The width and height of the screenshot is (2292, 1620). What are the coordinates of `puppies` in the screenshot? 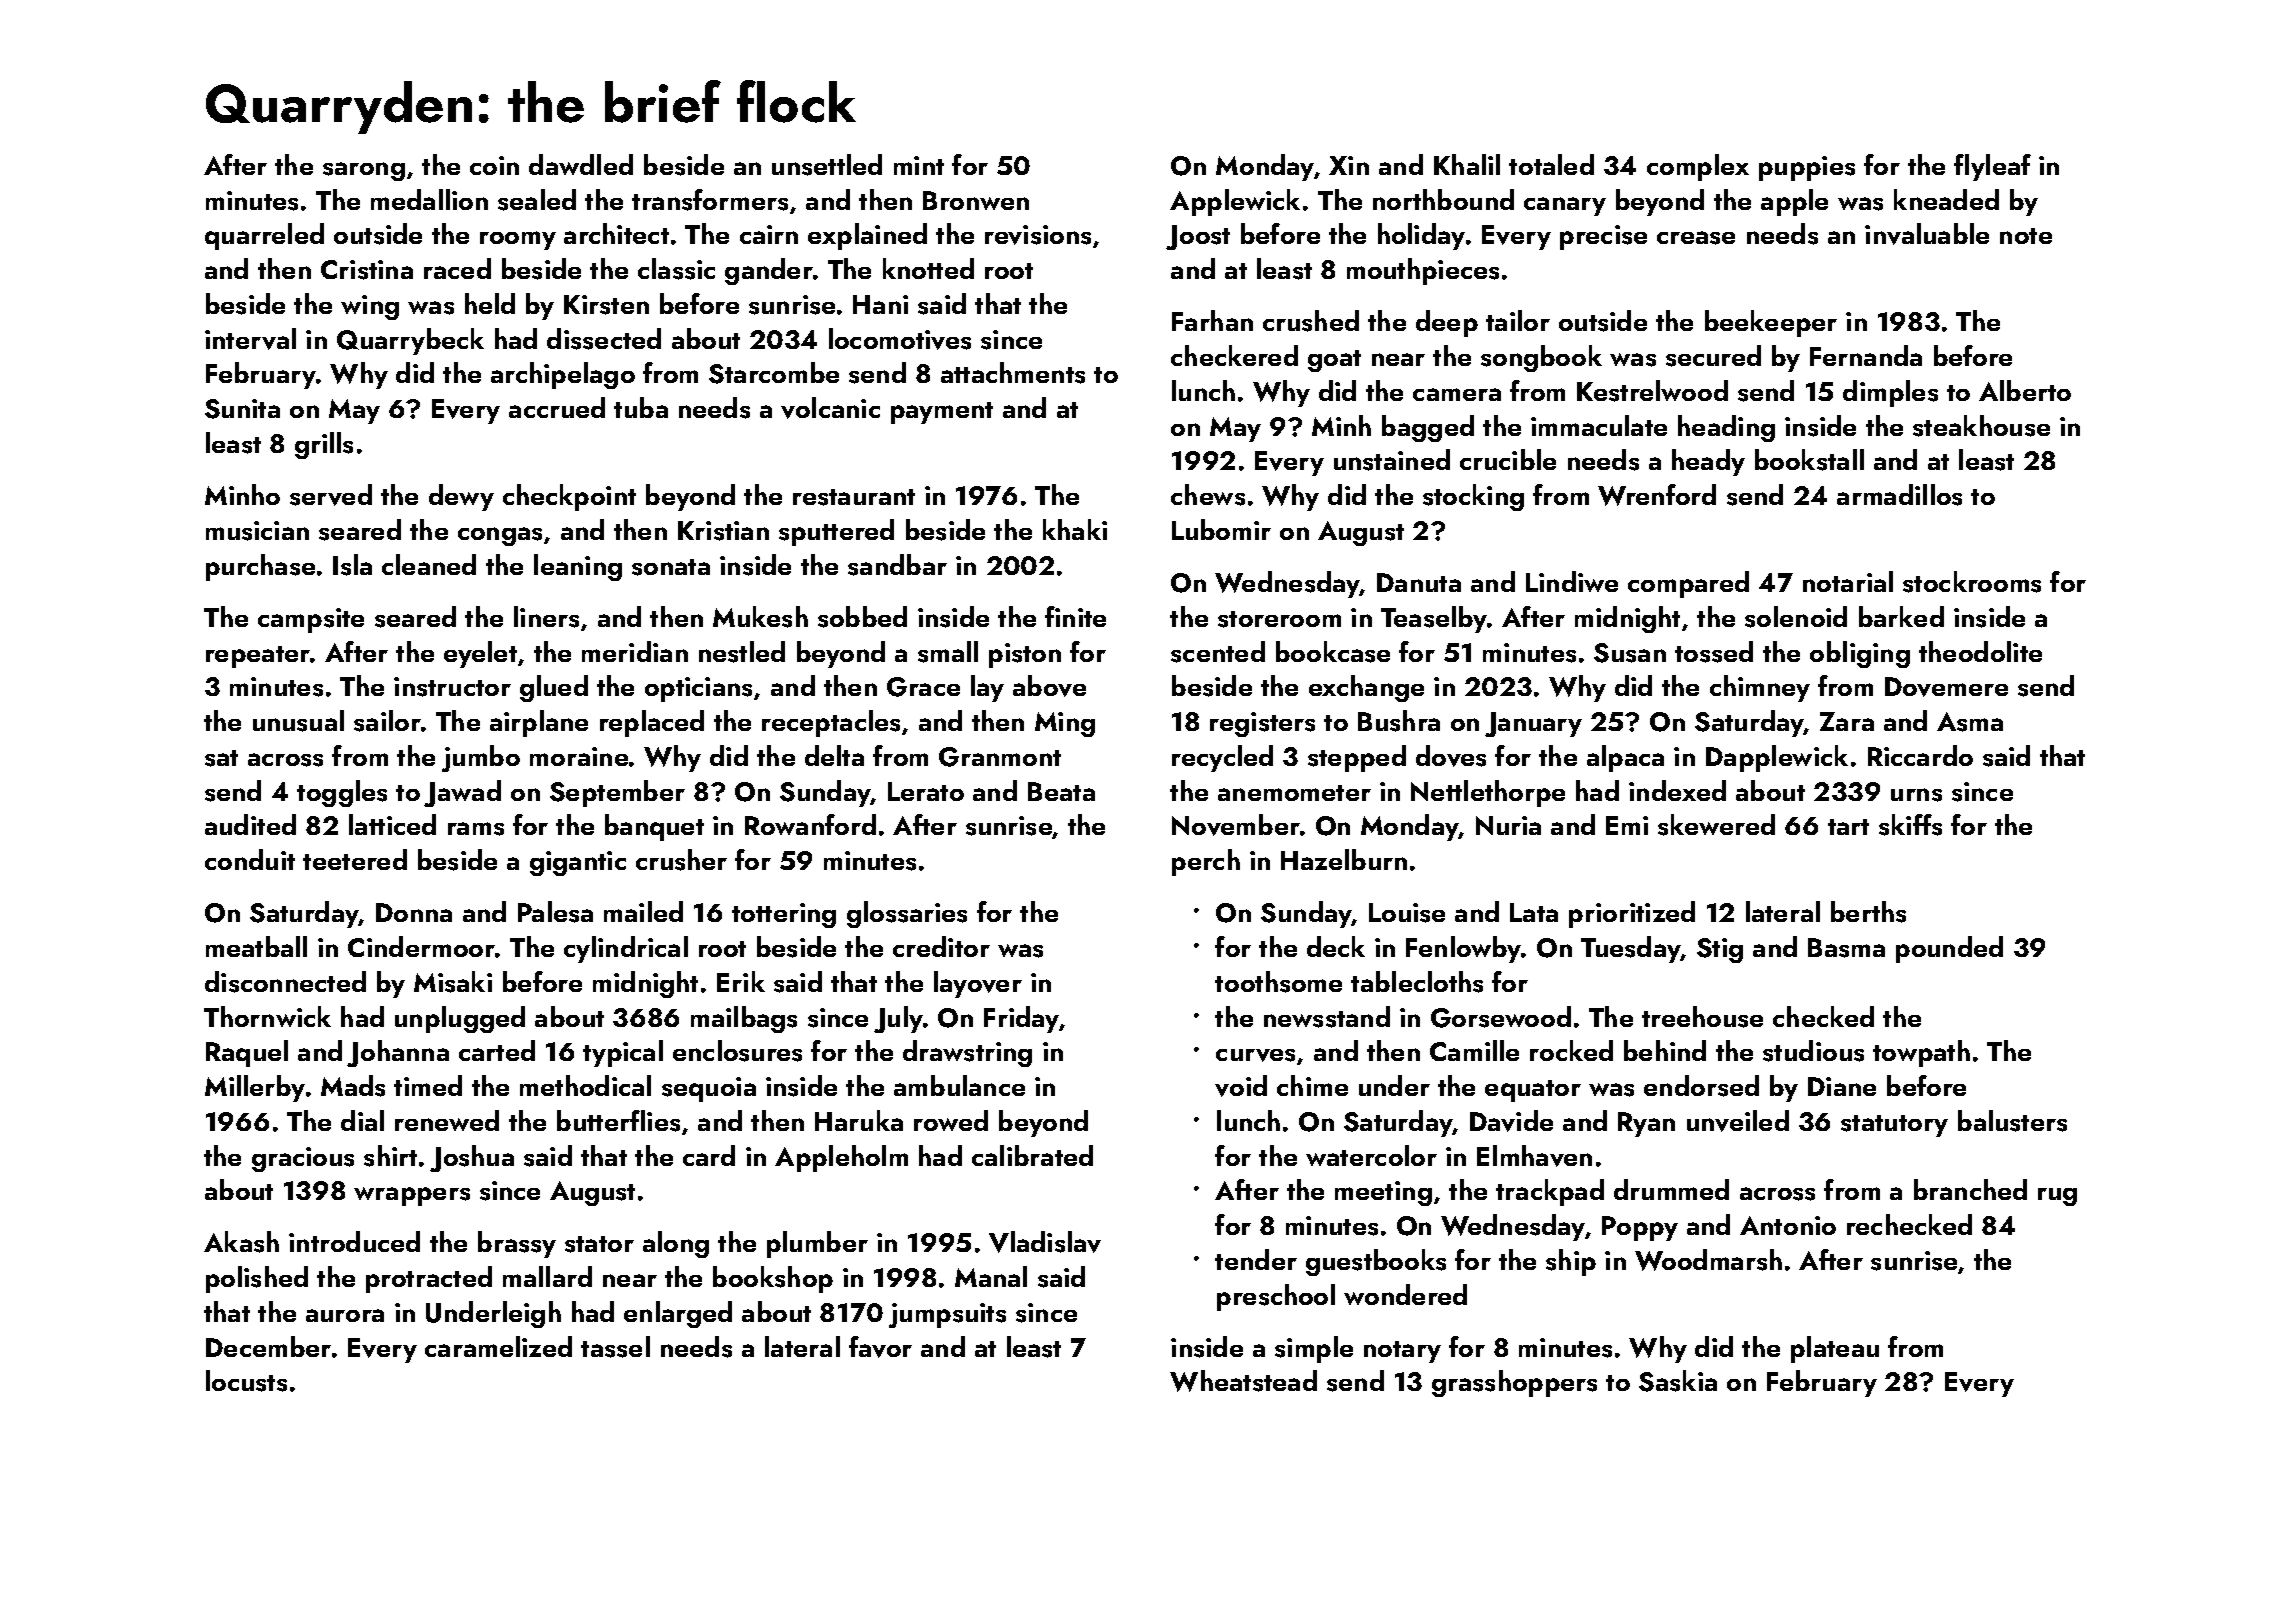 It's located at (1807, 168).
